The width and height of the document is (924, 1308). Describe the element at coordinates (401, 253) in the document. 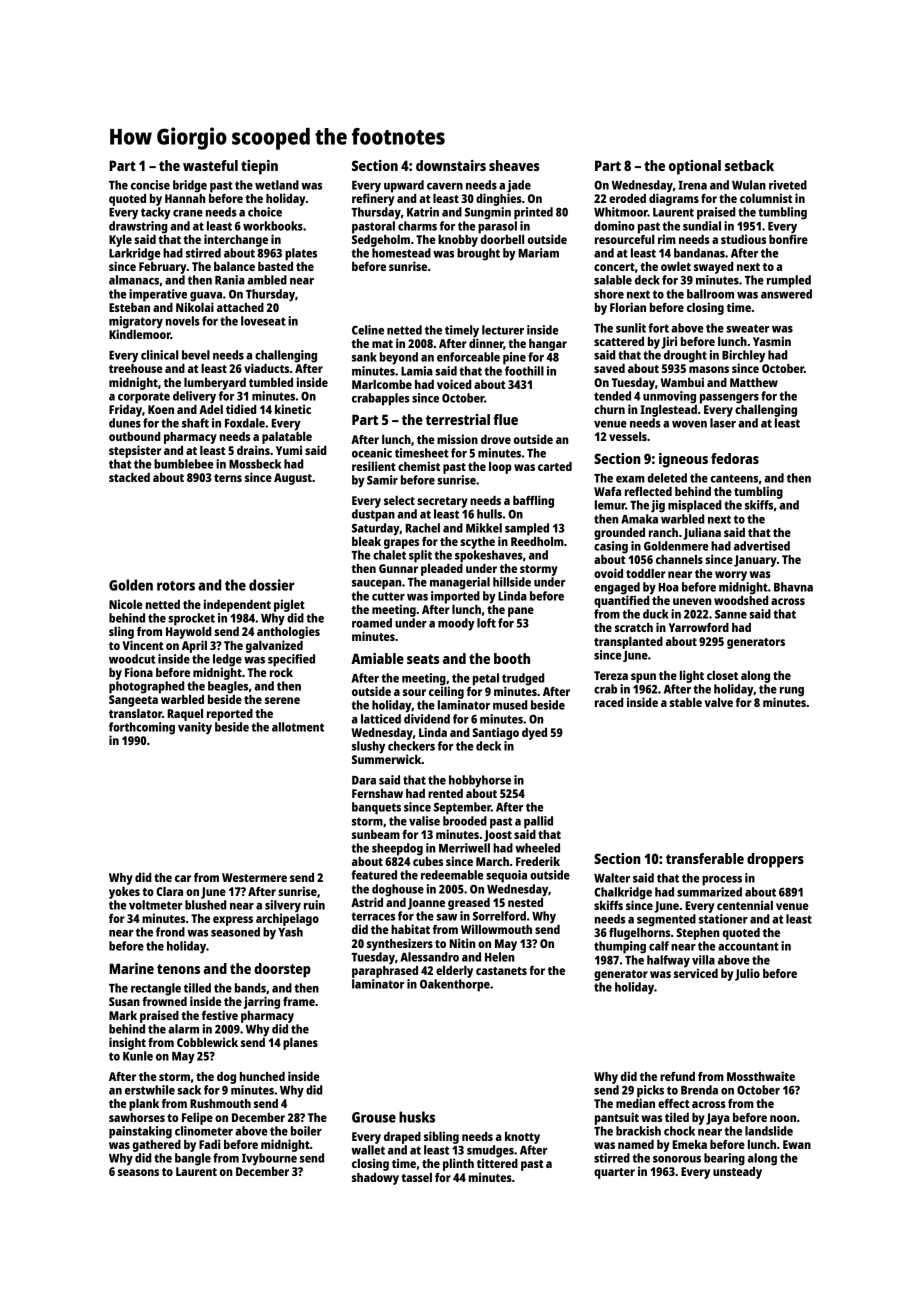

I see `homestead` at that location.
